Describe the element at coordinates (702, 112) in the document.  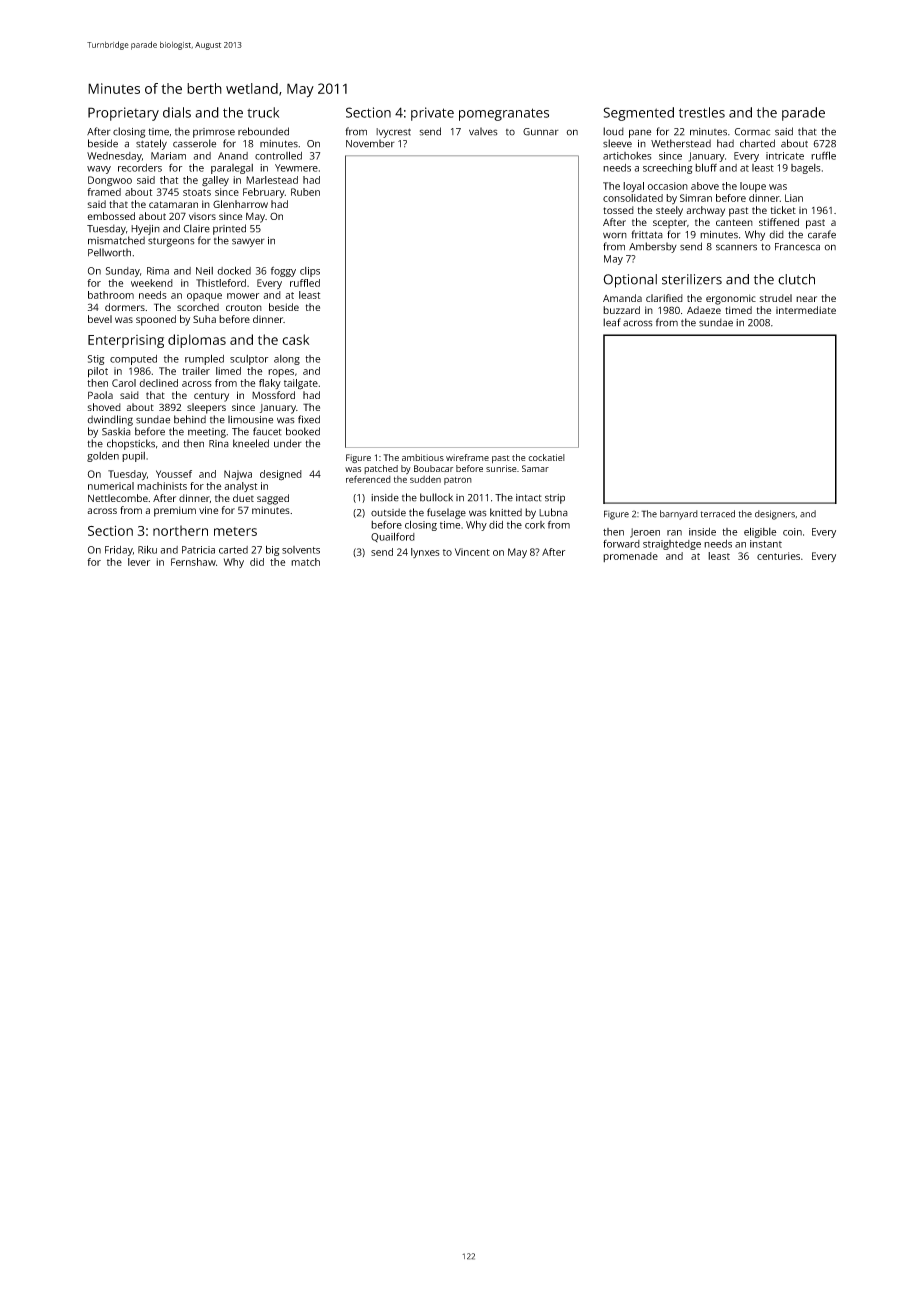
I see `trestles` at that location.
